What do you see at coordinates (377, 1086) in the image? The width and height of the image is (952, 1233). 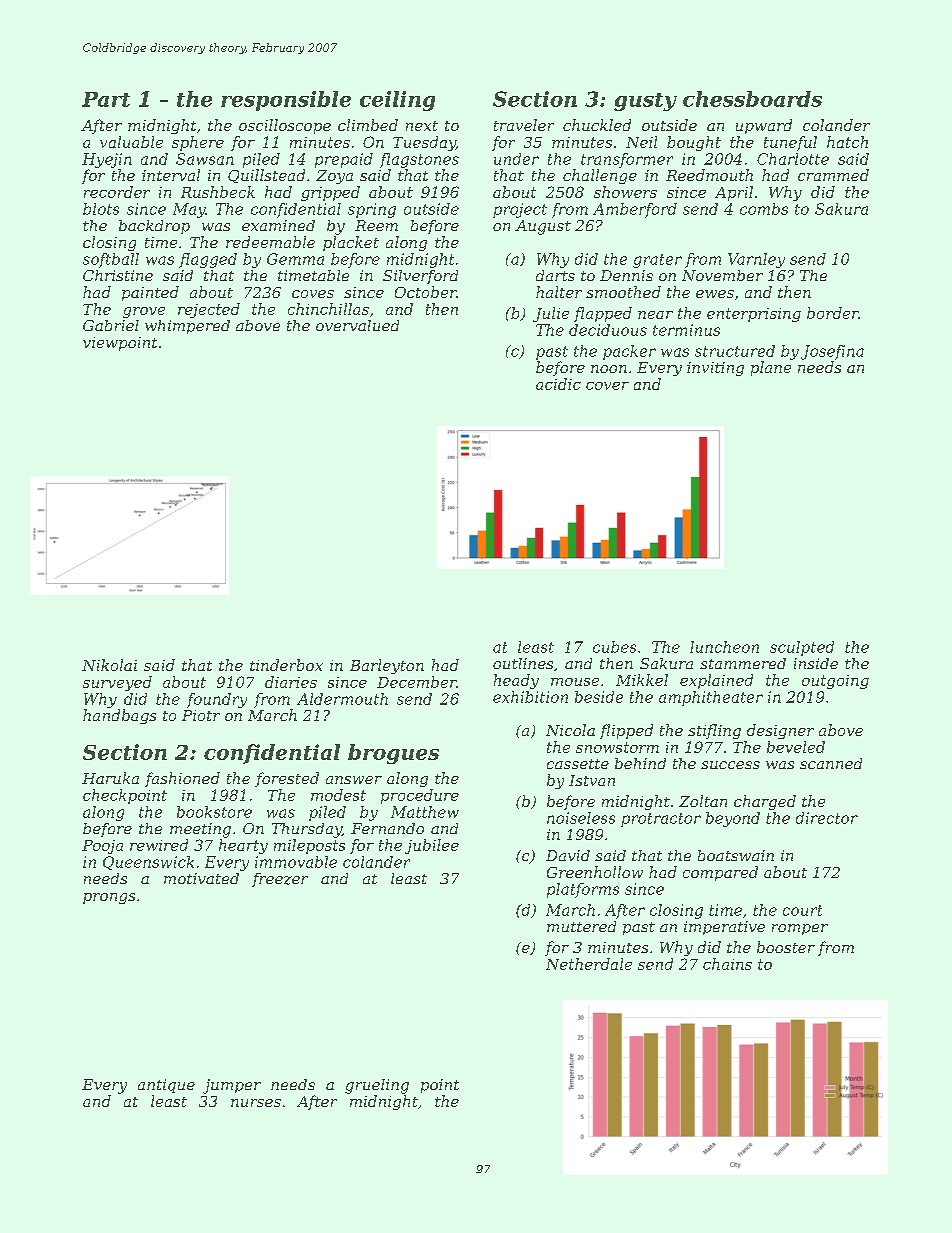 I see `grueling` at bounding box center [377, 1086].
